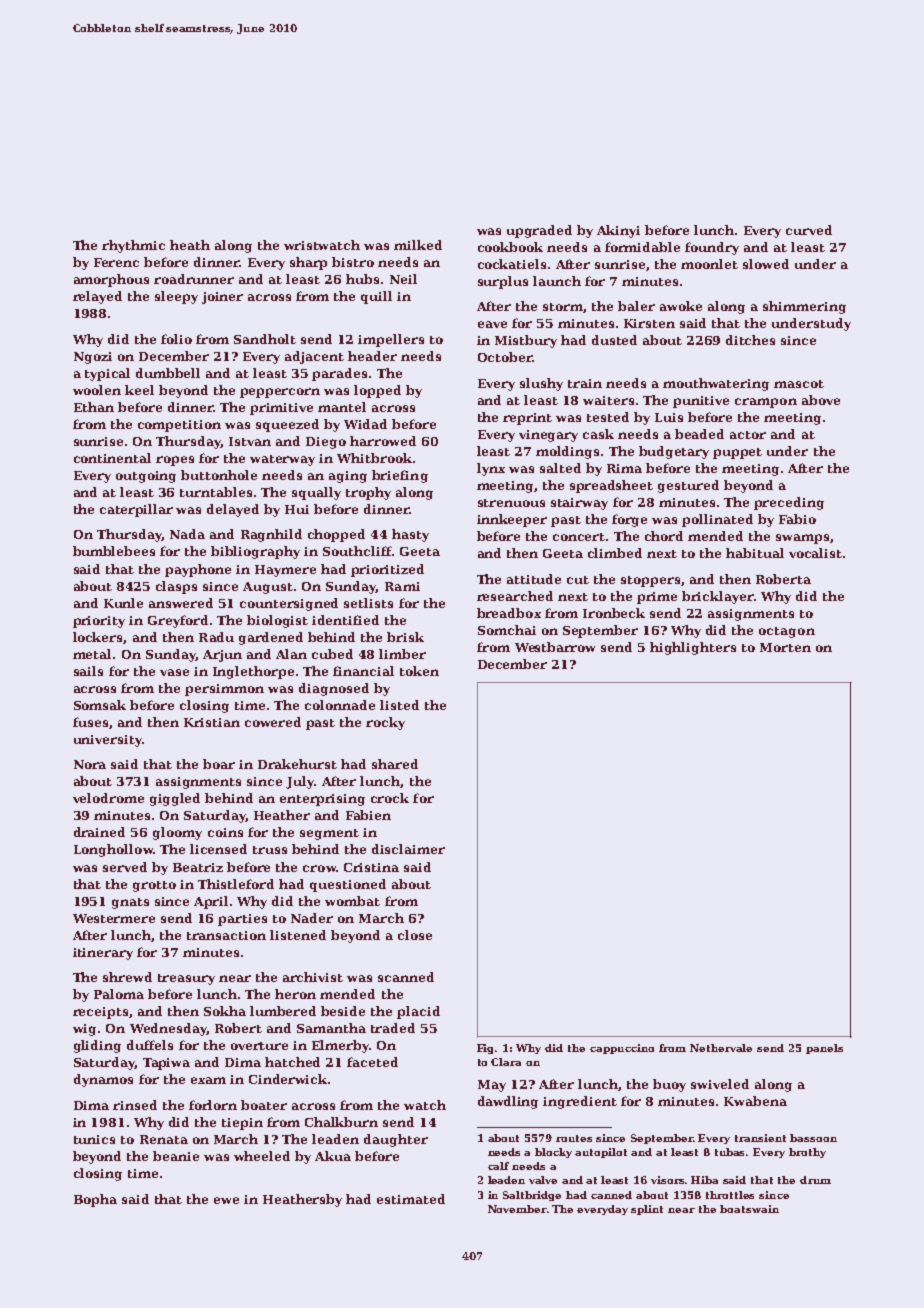 The width and height of the screenshot is (924, 1308). What do you see at coordinates (622, 1049) in the screenshot?
I see `cappuccino` at bounding box center [622, 1049].
